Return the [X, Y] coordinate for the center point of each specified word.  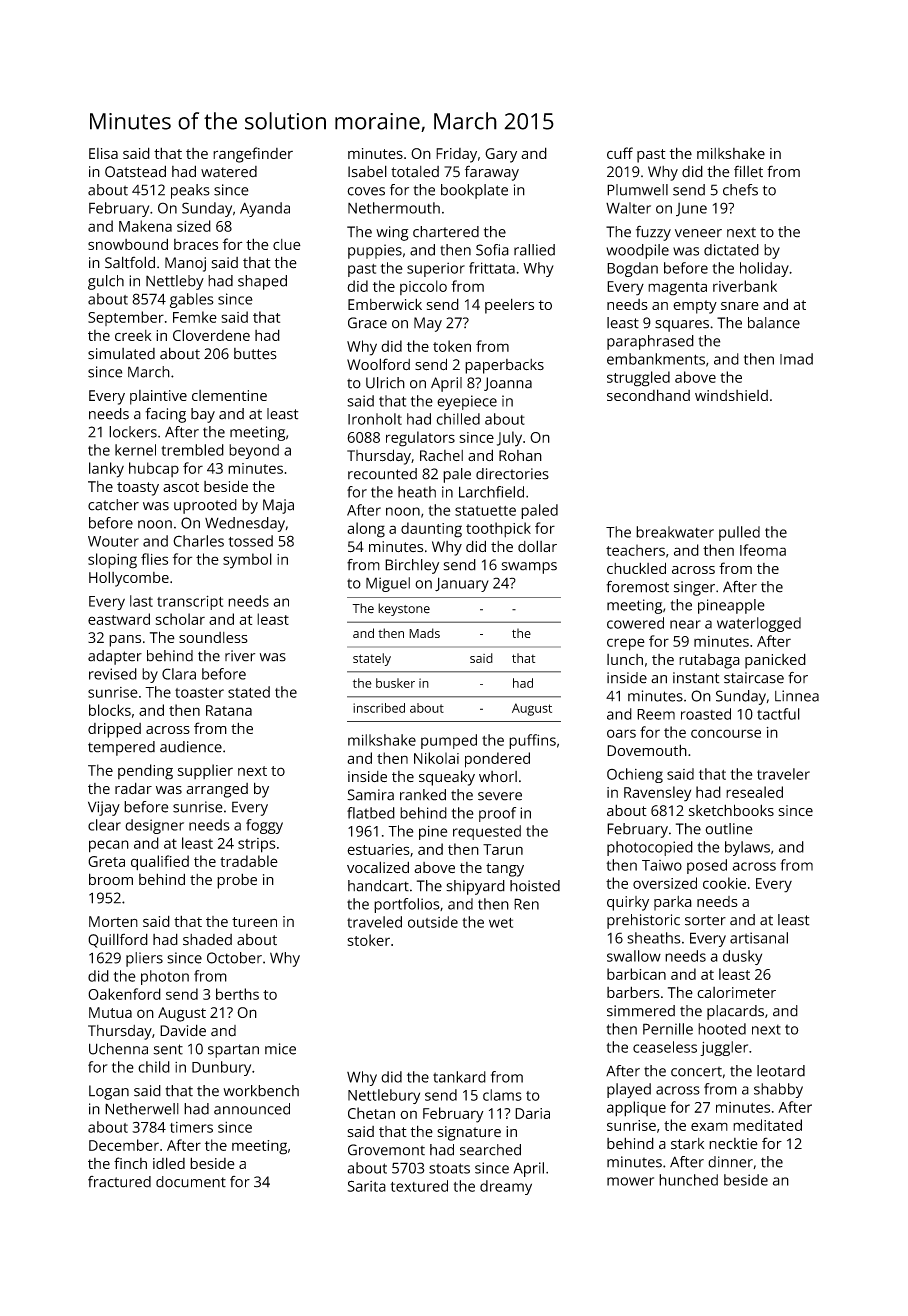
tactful [778, 714]
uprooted [205, 506]
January [462, 584]
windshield [731, 395]
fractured [119, 1182]
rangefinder [253, 155]
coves [366, 191]
